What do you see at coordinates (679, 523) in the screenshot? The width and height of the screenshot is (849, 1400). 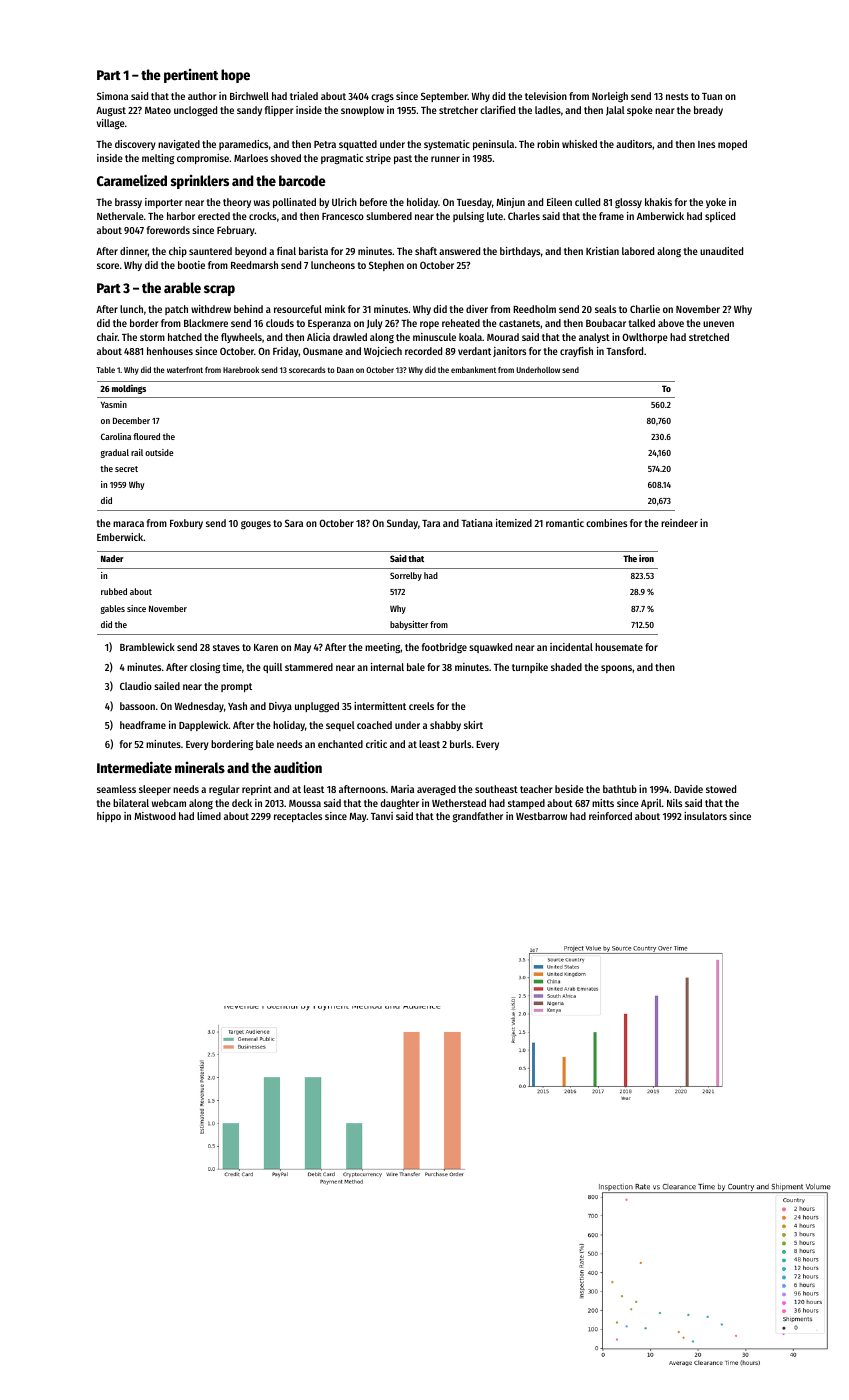 I see `reindeer` at bounding box center [679, 523].
